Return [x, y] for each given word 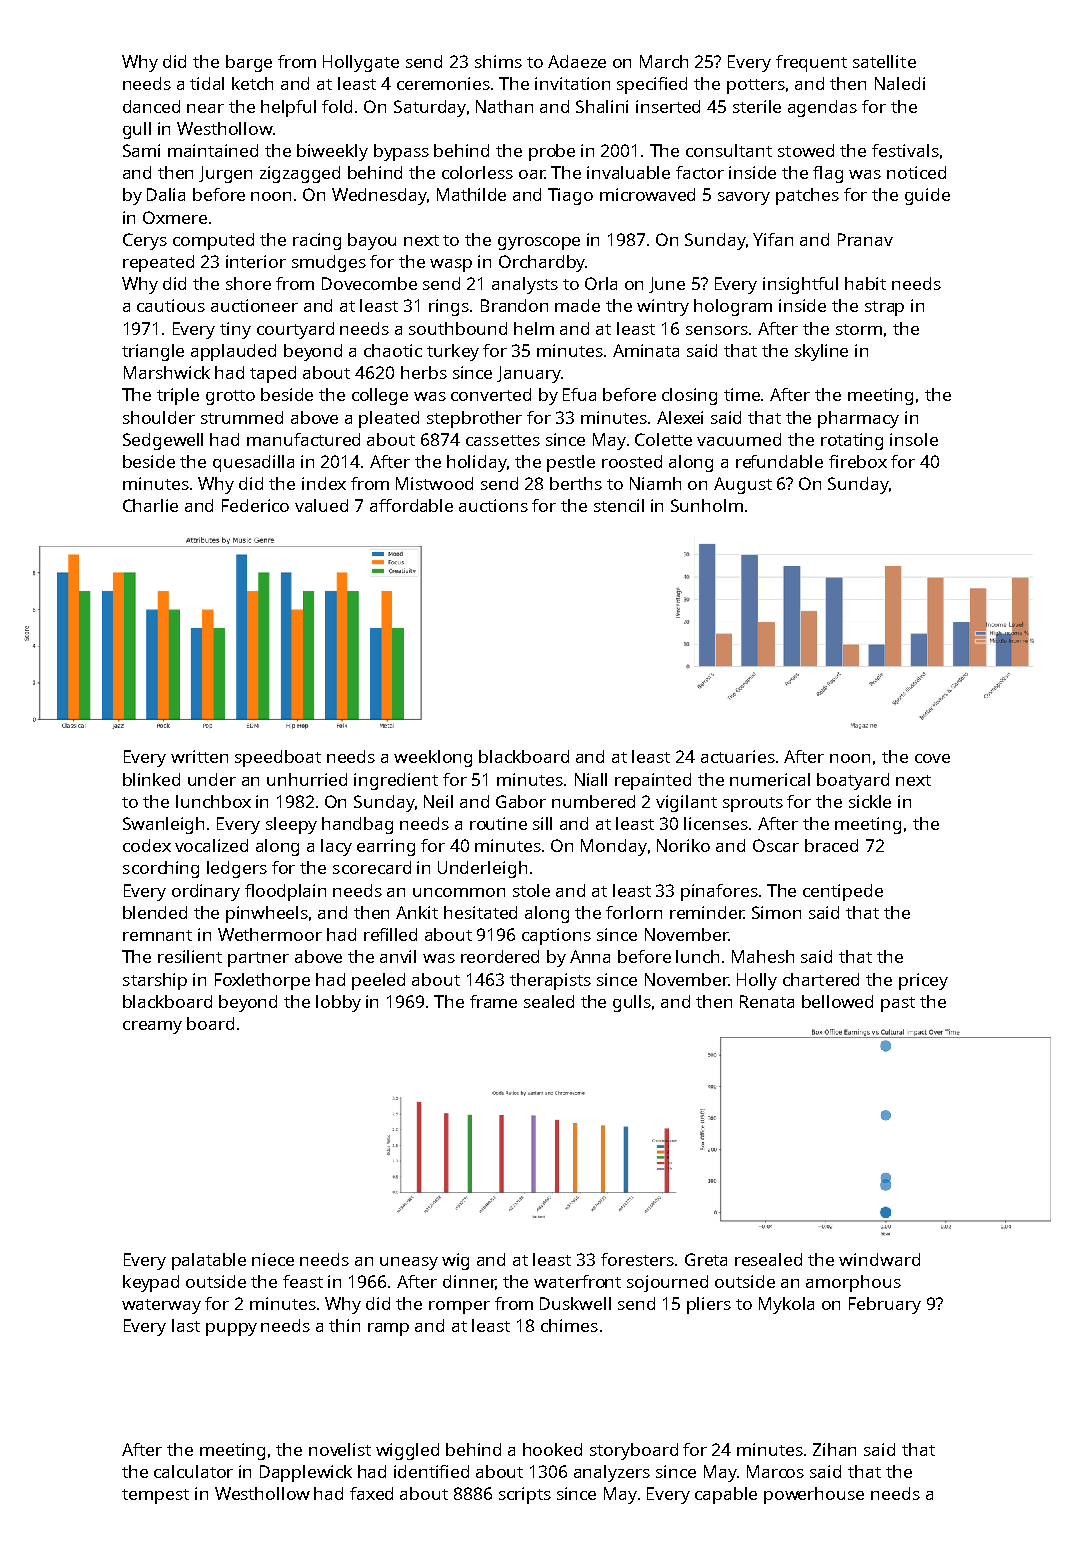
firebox [858, 461]
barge [249, 63]
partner [258, 959]
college [380, 396]
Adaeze [577, 61]
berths [576, 483]
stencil [619, 505]
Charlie [150, 505]
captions [556, 936]
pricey [923, 981]
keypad [151, 1283]
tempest [155, 1496]
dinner [469, 1282]
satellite [884, 61]
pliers [709, 1305]
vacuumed [739, 439]
